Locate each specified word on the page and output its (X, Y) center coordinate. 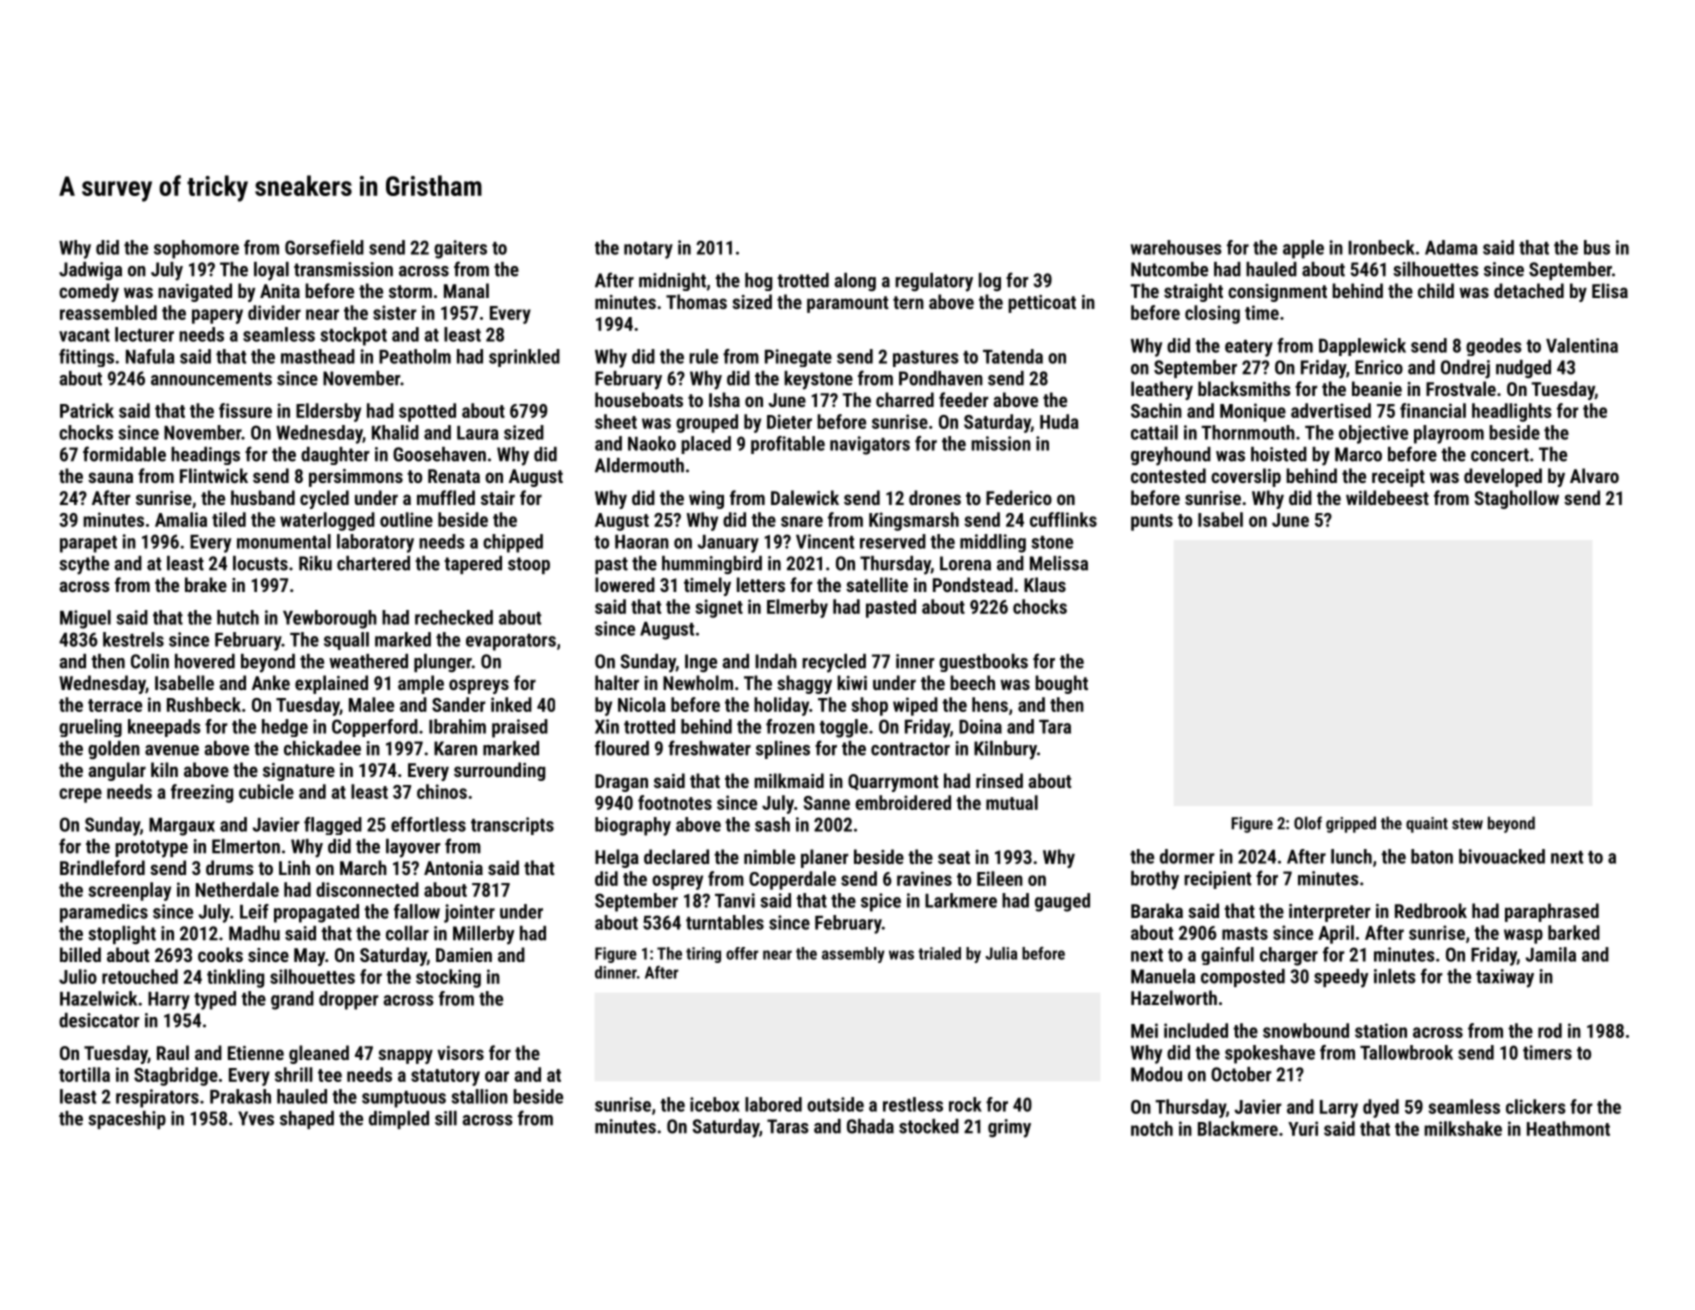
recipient (1217, 880)
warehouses (1176, 247)
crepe (80, 795)
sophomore (196, 249)
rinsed (999, 780)
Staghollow (1517, 499)
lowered (625, 584)
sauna (110, 477)
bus (1597, 247)
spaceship (127, 1120)
